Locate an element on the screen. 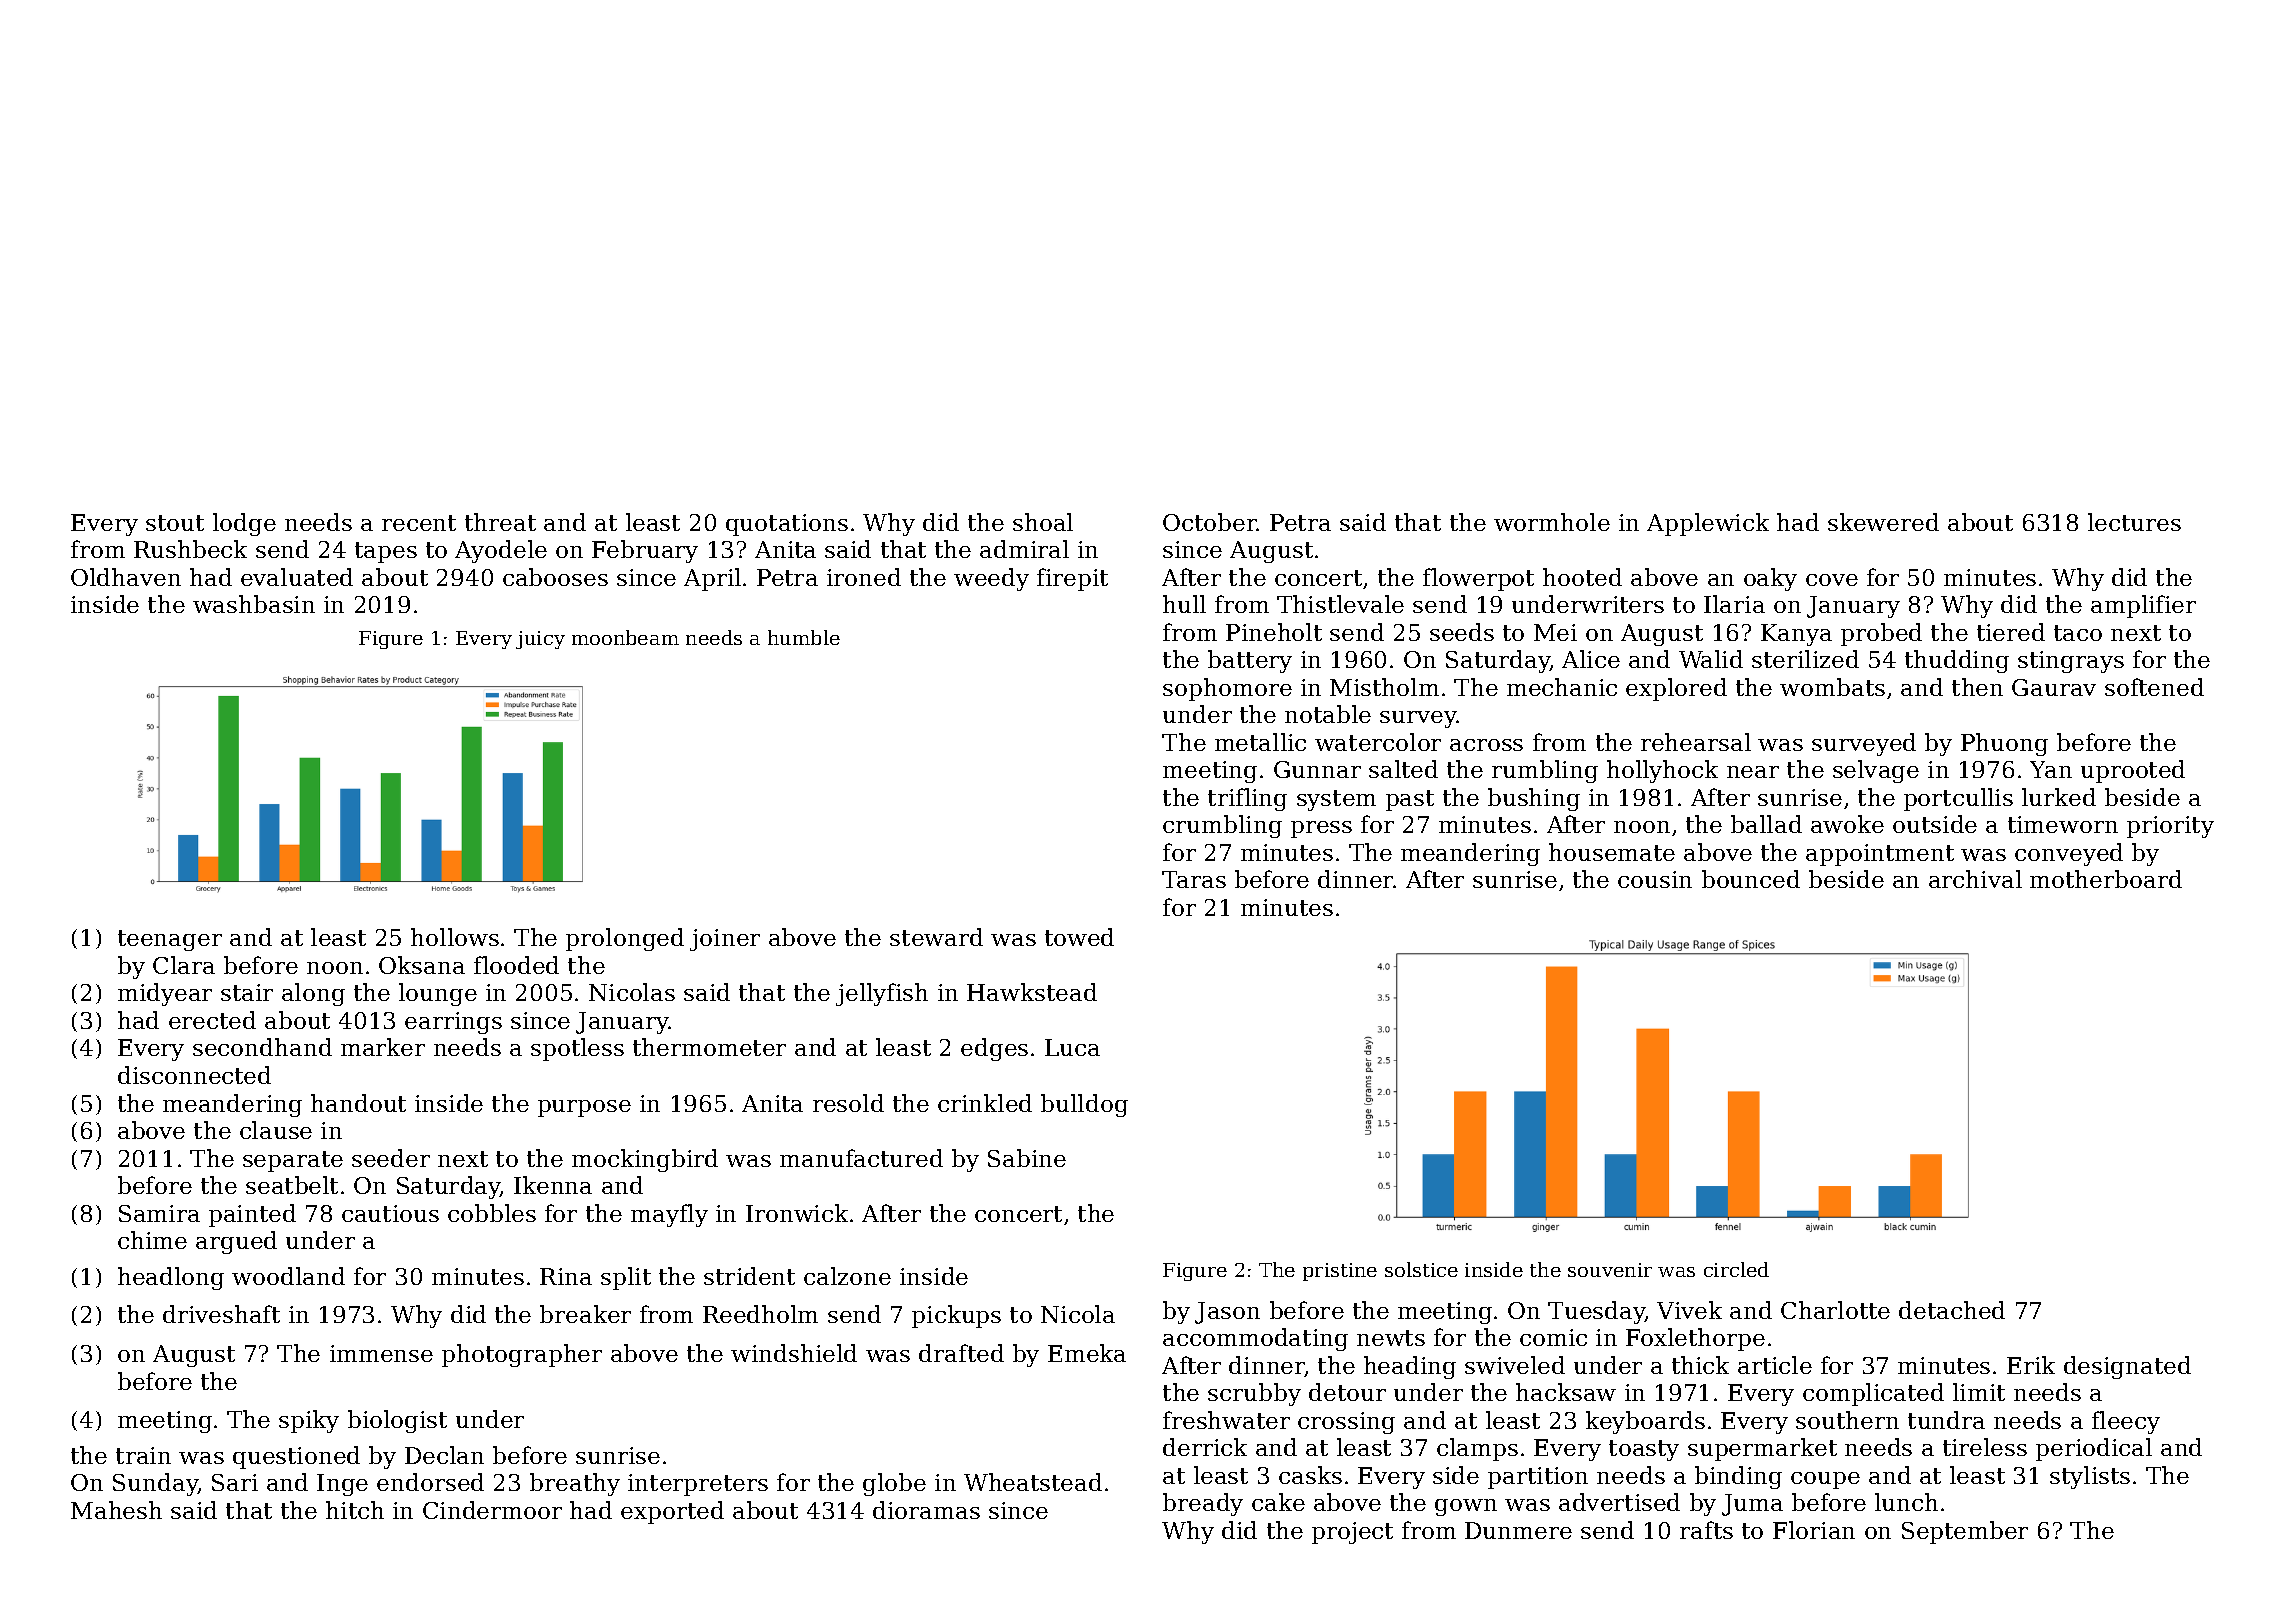 This screenshot has height=1620, width=2292. threat is located at coordinates (500, 522).
